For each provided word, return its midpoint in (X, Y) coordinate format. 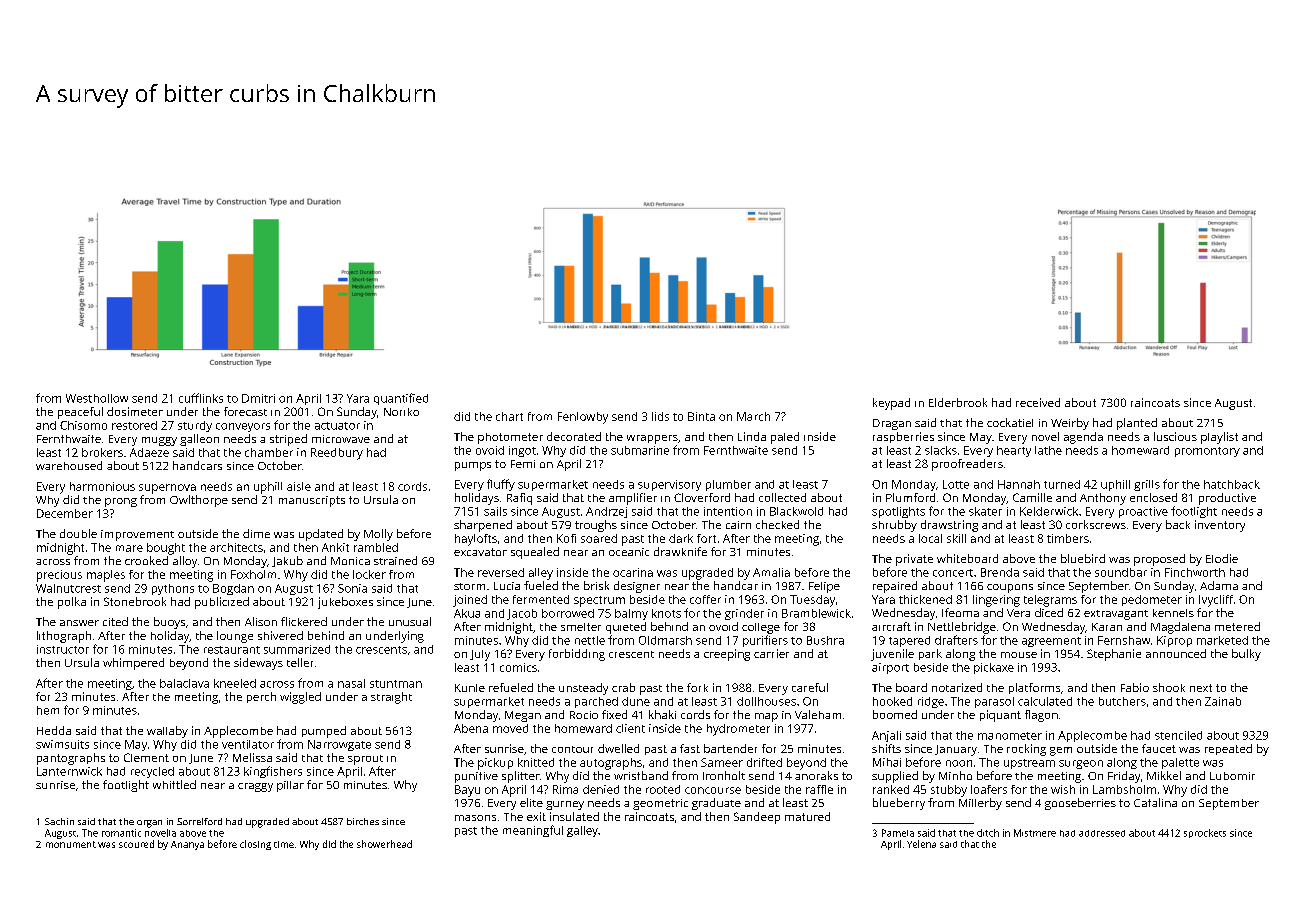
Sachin (59, 821)
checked (777, 524)
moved (510, 728)
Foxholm (253, 574)
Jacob (522, 614)
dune (636, 701)
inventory (1220, 526)
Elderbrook (958, 402)
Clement (146, 757)
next (1201, 688)
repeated (1228, 749)
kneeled (235, 683)
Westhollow (97, 398)
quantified (401, 399)
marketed (1222, 640)
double (78, 533)
